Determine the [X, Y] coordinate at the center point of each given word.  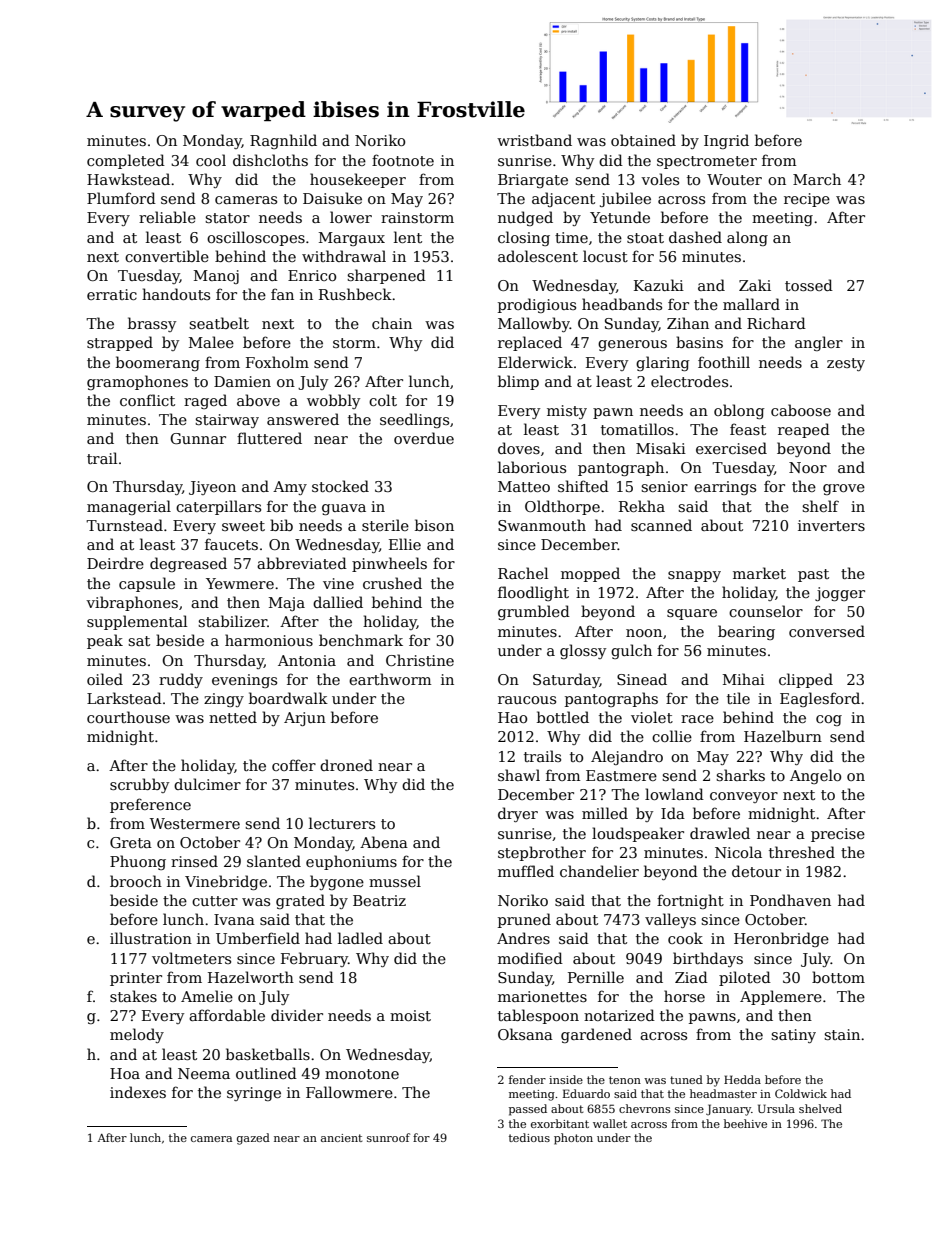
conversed [827, 631]
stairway [227, 421]
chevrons [645, 1108]
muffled [526, 871]
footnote [403, 160]
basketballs [268, 1054]
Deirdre [115, 563]
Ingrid [726, 141]
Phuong [138, 862]
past [813, 575]
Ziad [691, 977]
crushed [392, 583]
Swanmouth [542, 525]
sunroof [388, 1137]
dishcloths [270, 160]
